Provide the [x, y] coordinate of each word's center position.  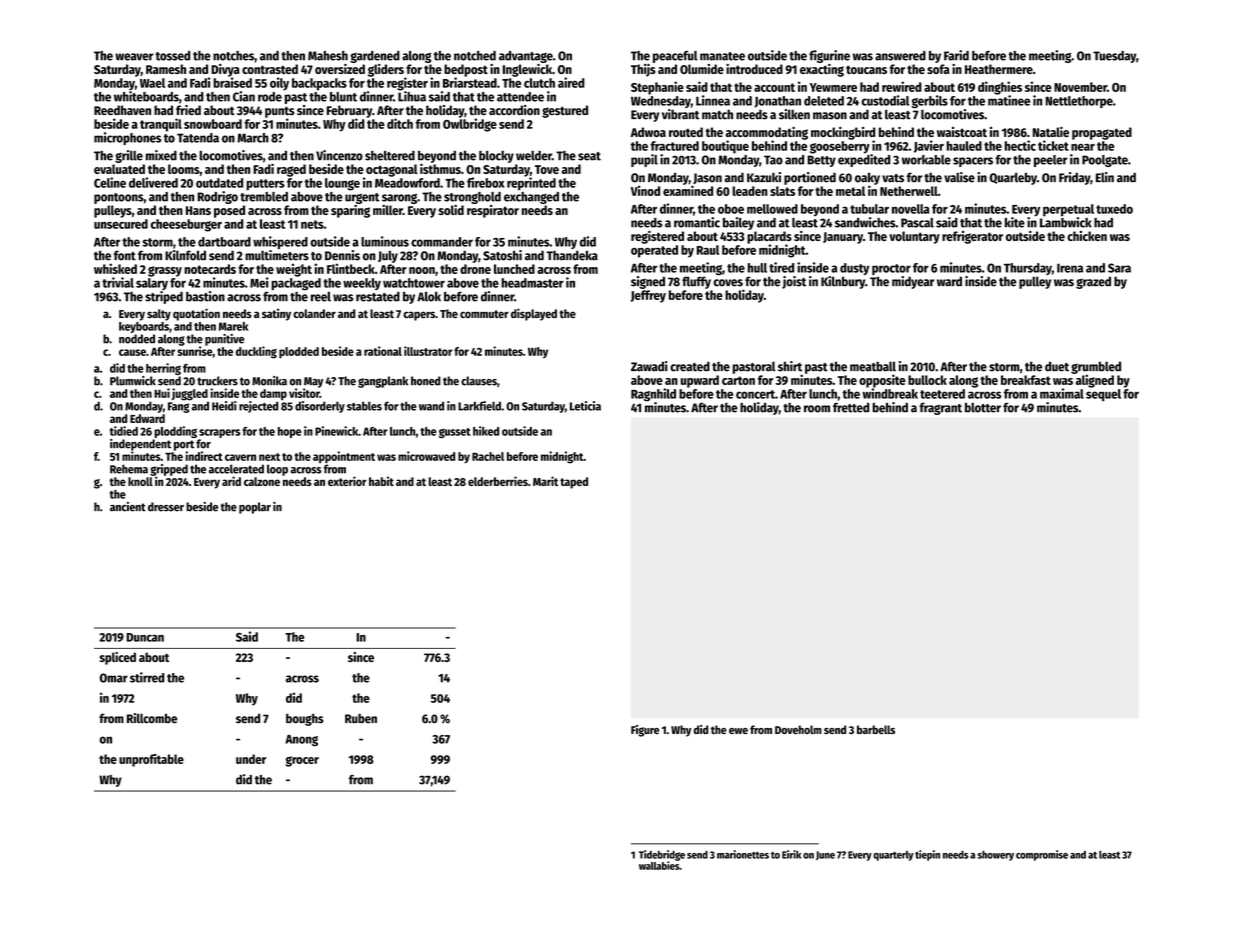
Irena [1070, 268]
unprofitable [151, 760]
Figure [645, 731]
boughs [305, 719]
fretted [851, 408]
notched [475, 56]
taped [574, 483]
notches [233, 56]
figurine [829, 56]
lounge [342, 184]
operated [654, 251]
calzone [262, 481]
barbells [876, 729]
